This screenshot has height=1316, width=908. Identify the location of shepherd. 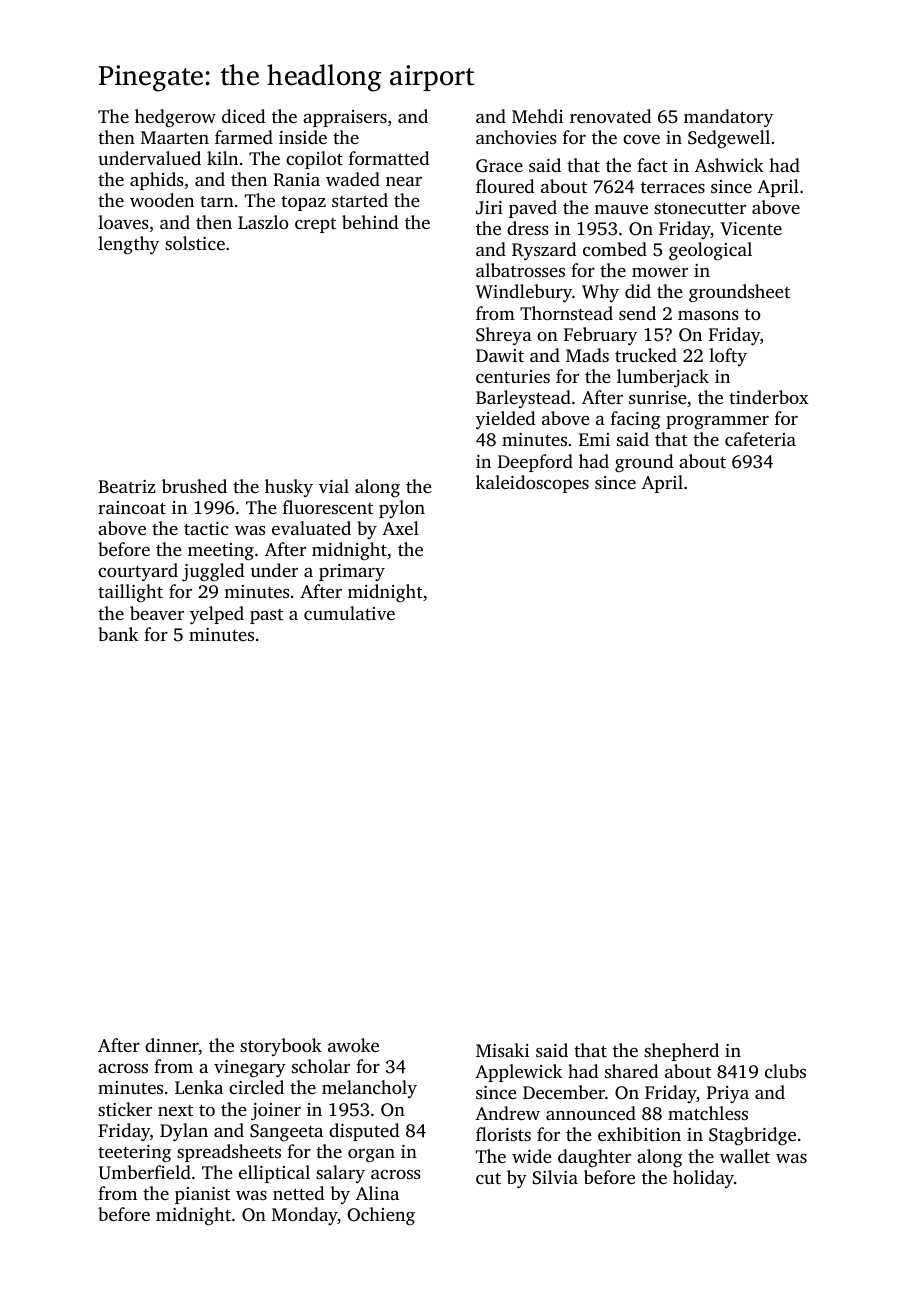
(681, 1052).
